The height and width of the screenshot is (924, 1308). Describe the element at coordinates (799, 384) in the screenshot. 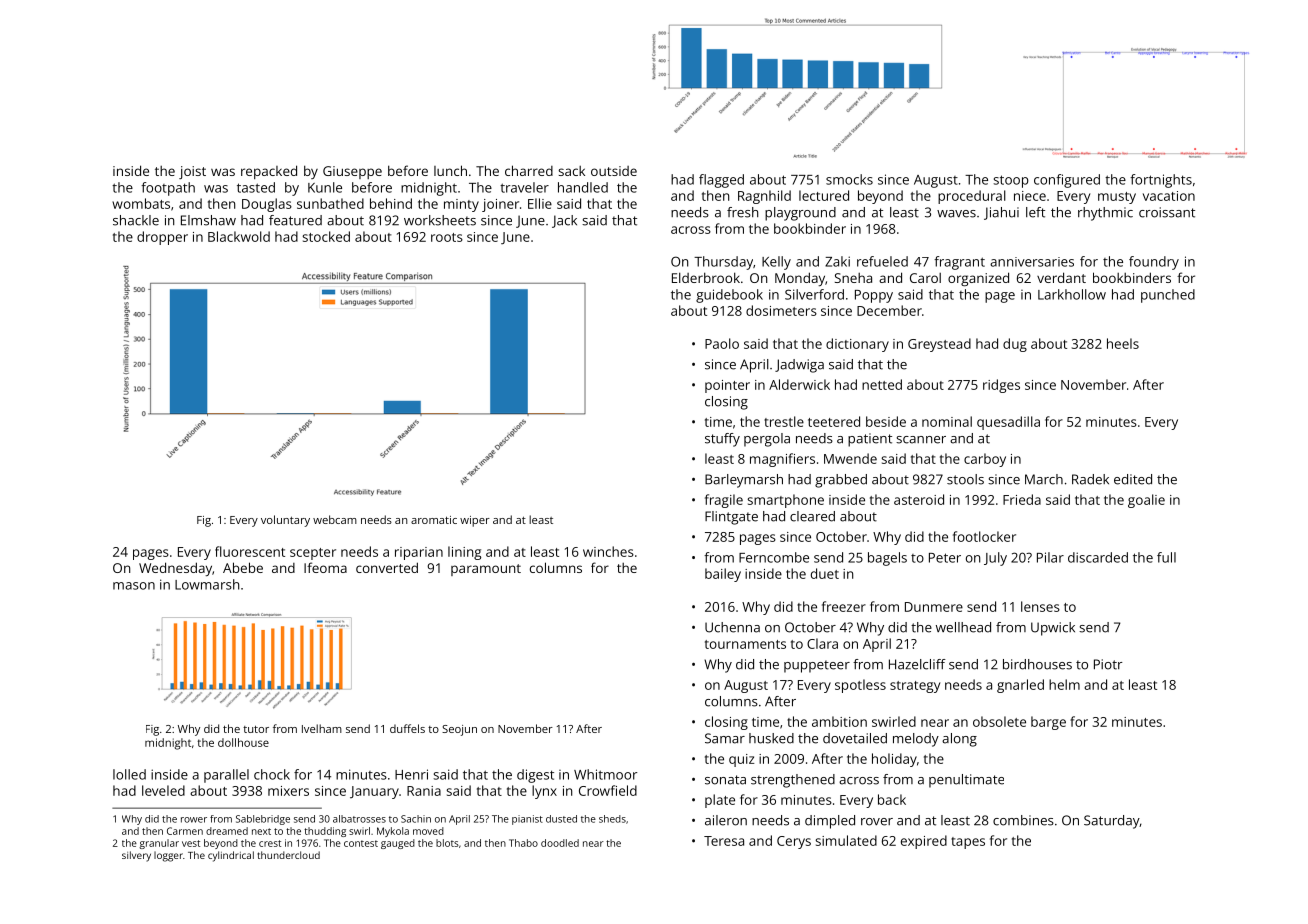

I see `Alderwick` at that location.
